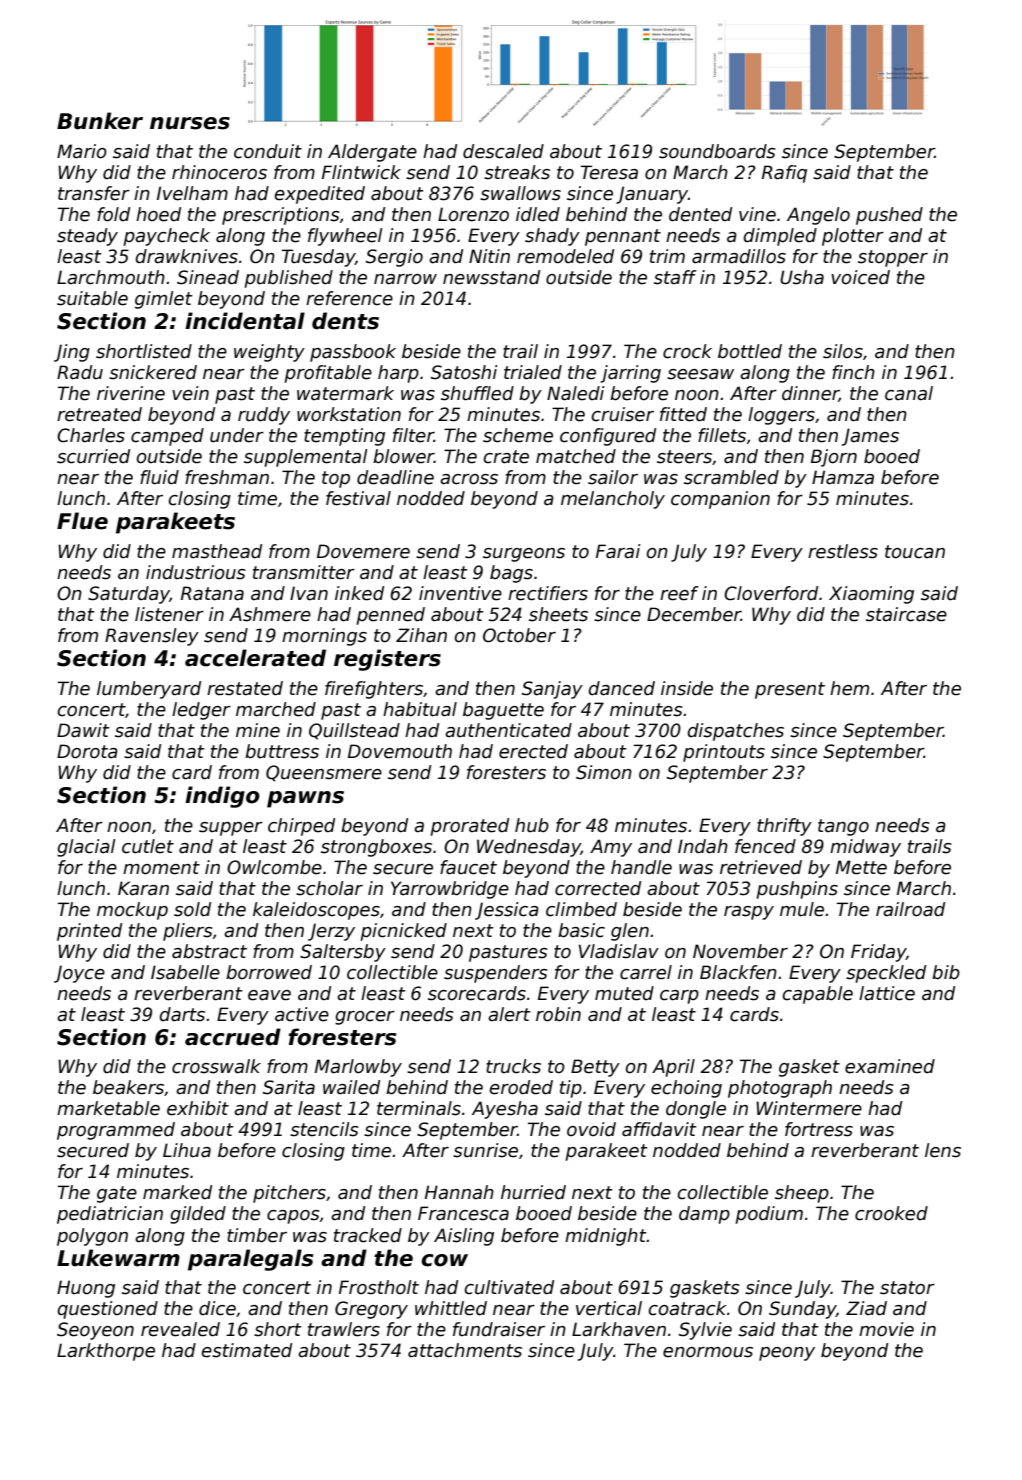  I want to click on dice, so click(217, 1308).
